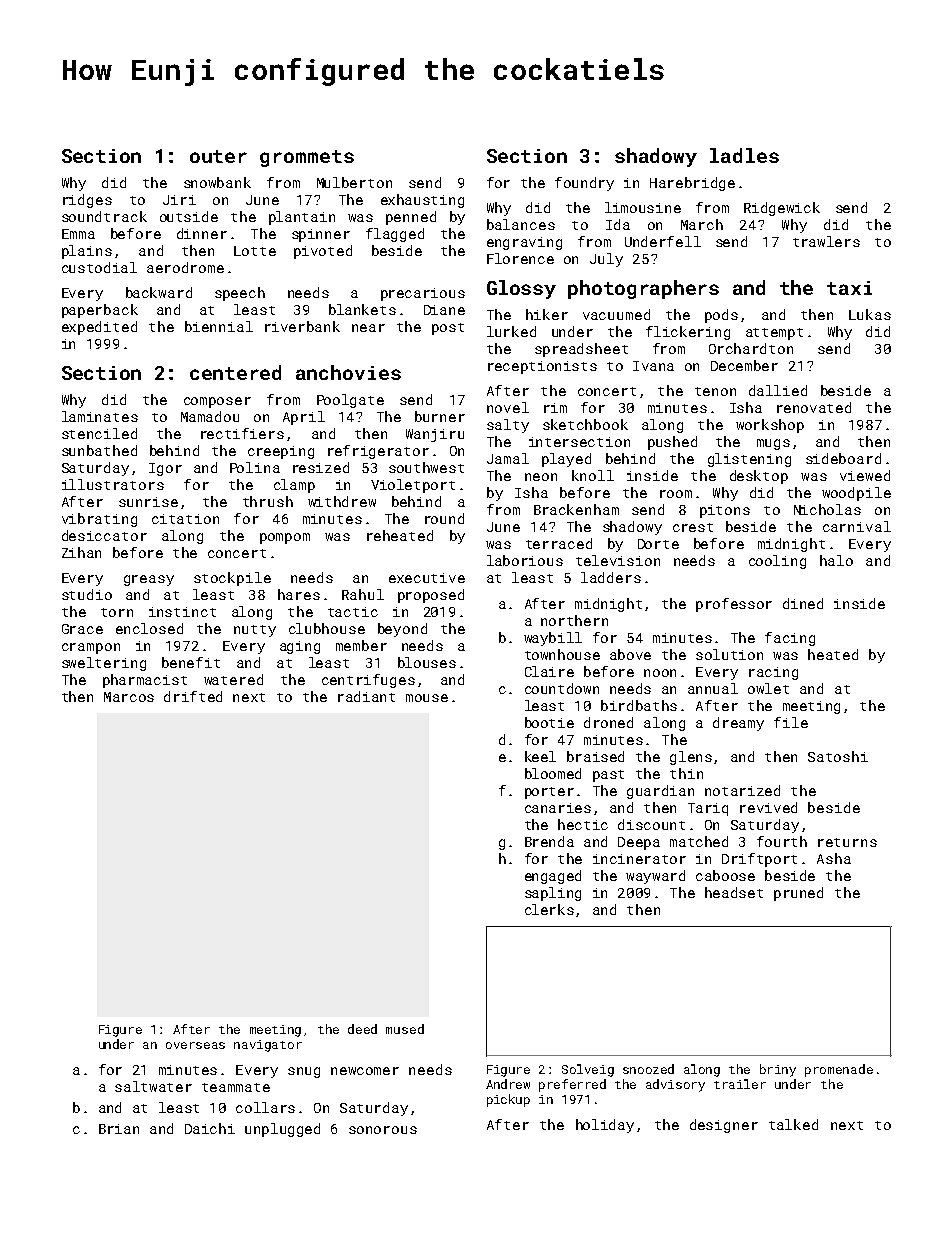 The height and width of the page is (1233, 952). I want to click on Daichi, so click(210, 1128).
